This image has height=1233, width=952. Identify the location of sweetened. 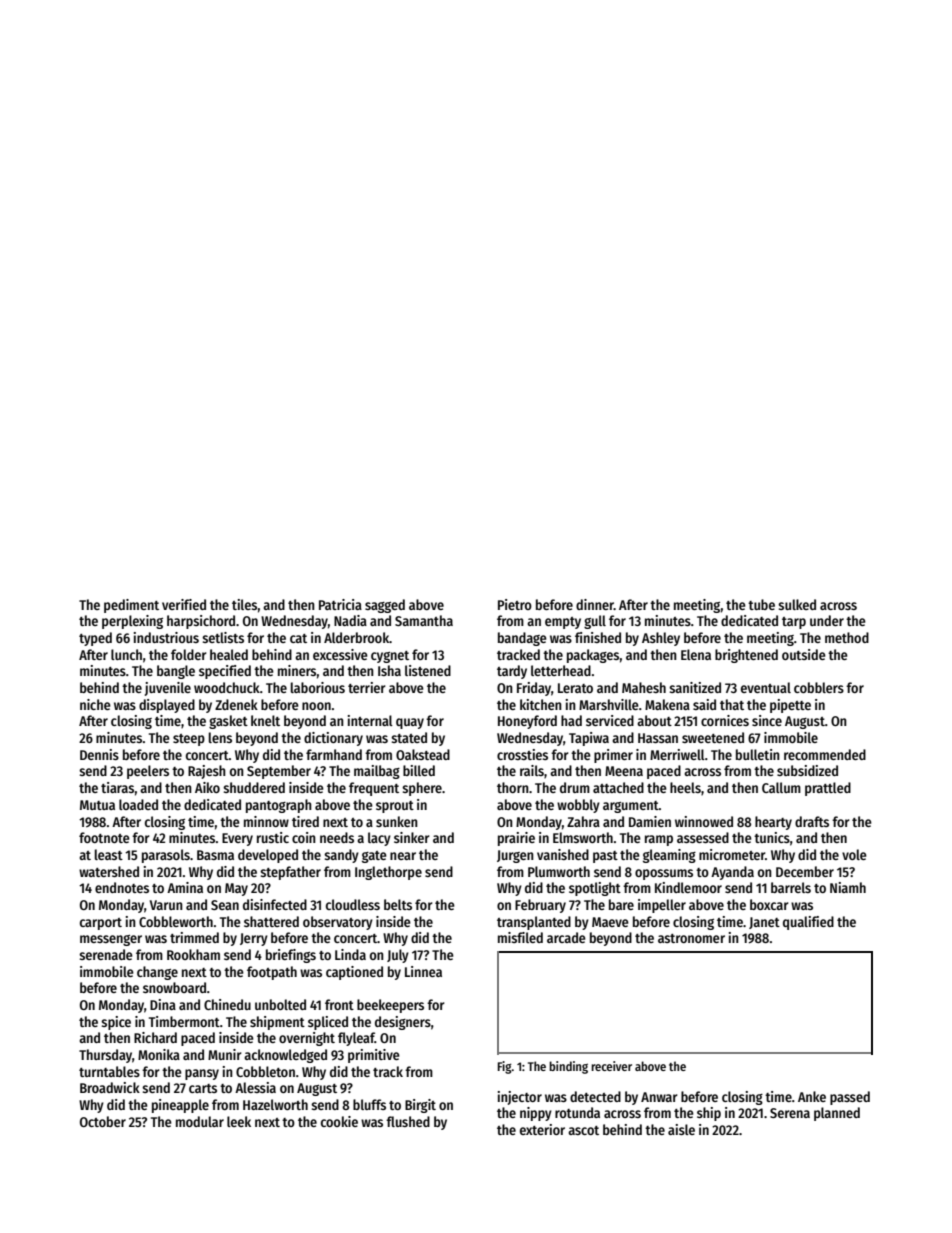
(713, 737).
